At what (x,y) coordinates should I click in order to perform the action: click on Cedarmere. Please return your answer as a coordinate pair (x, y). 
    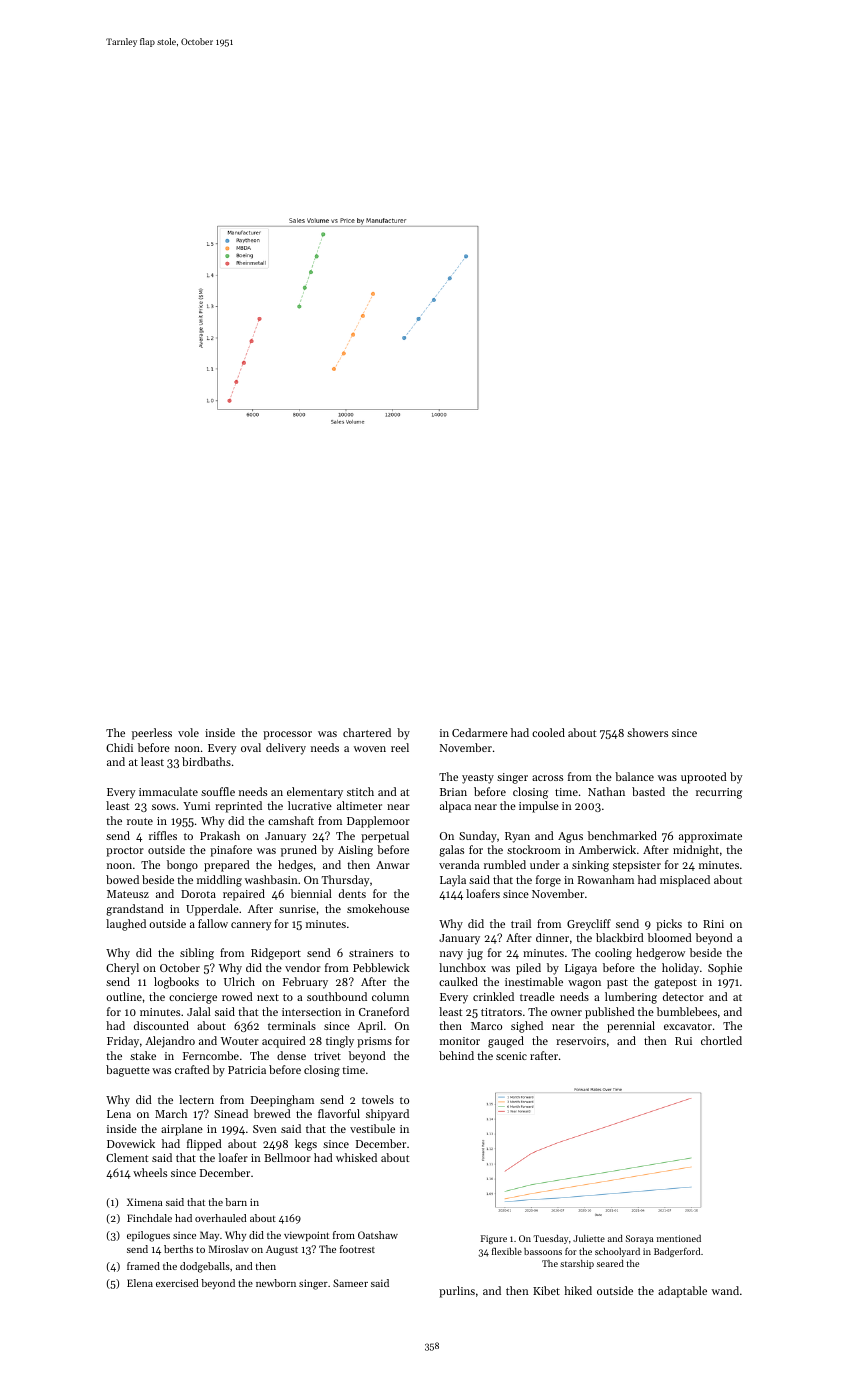
    Looking at the image, I should click on (480, 732).
